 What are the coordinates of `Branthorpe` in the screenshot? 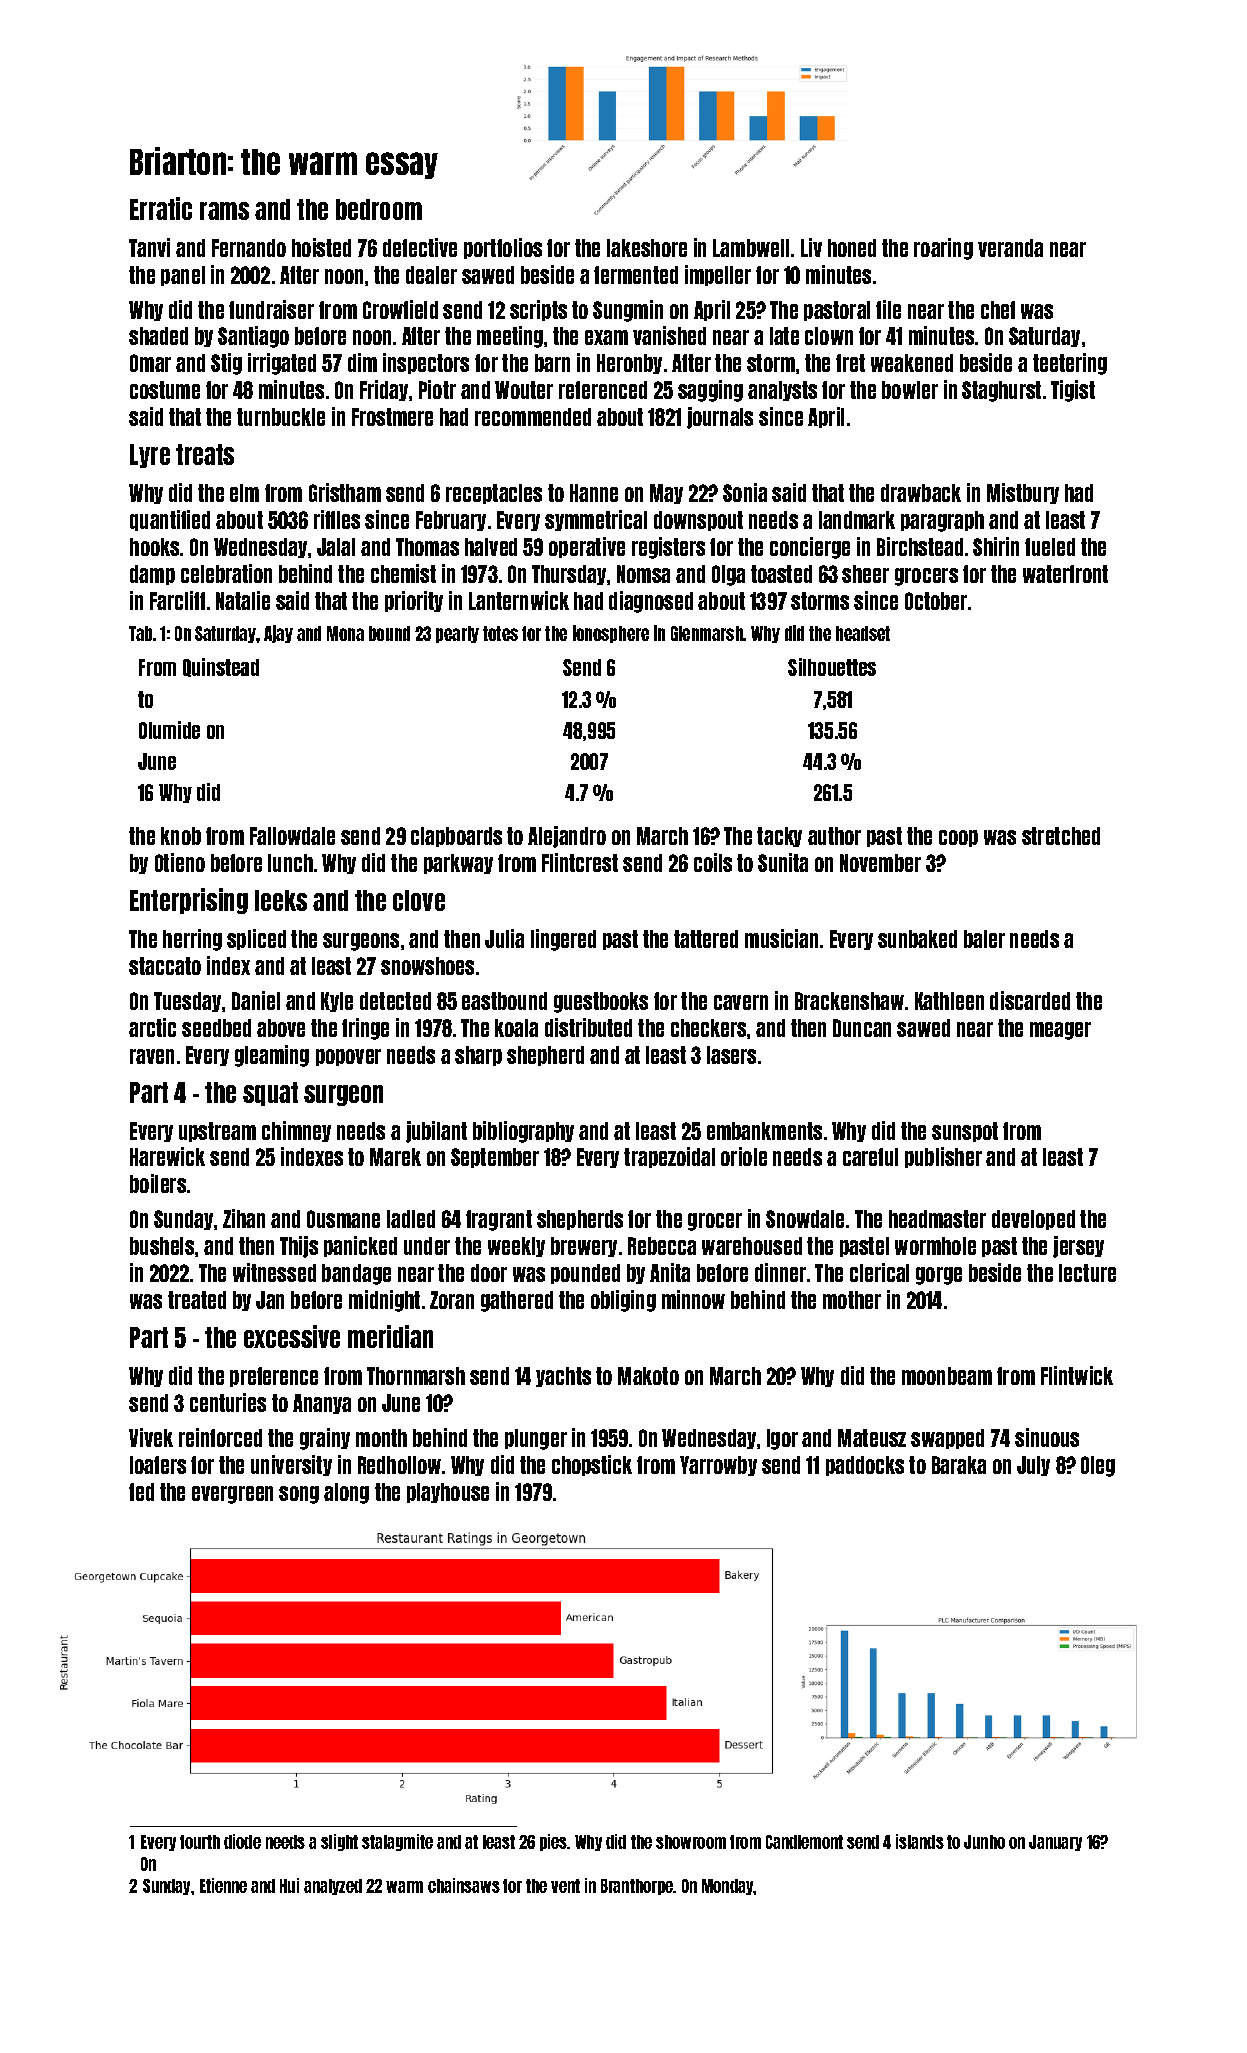 It's located at (637, 1887).
